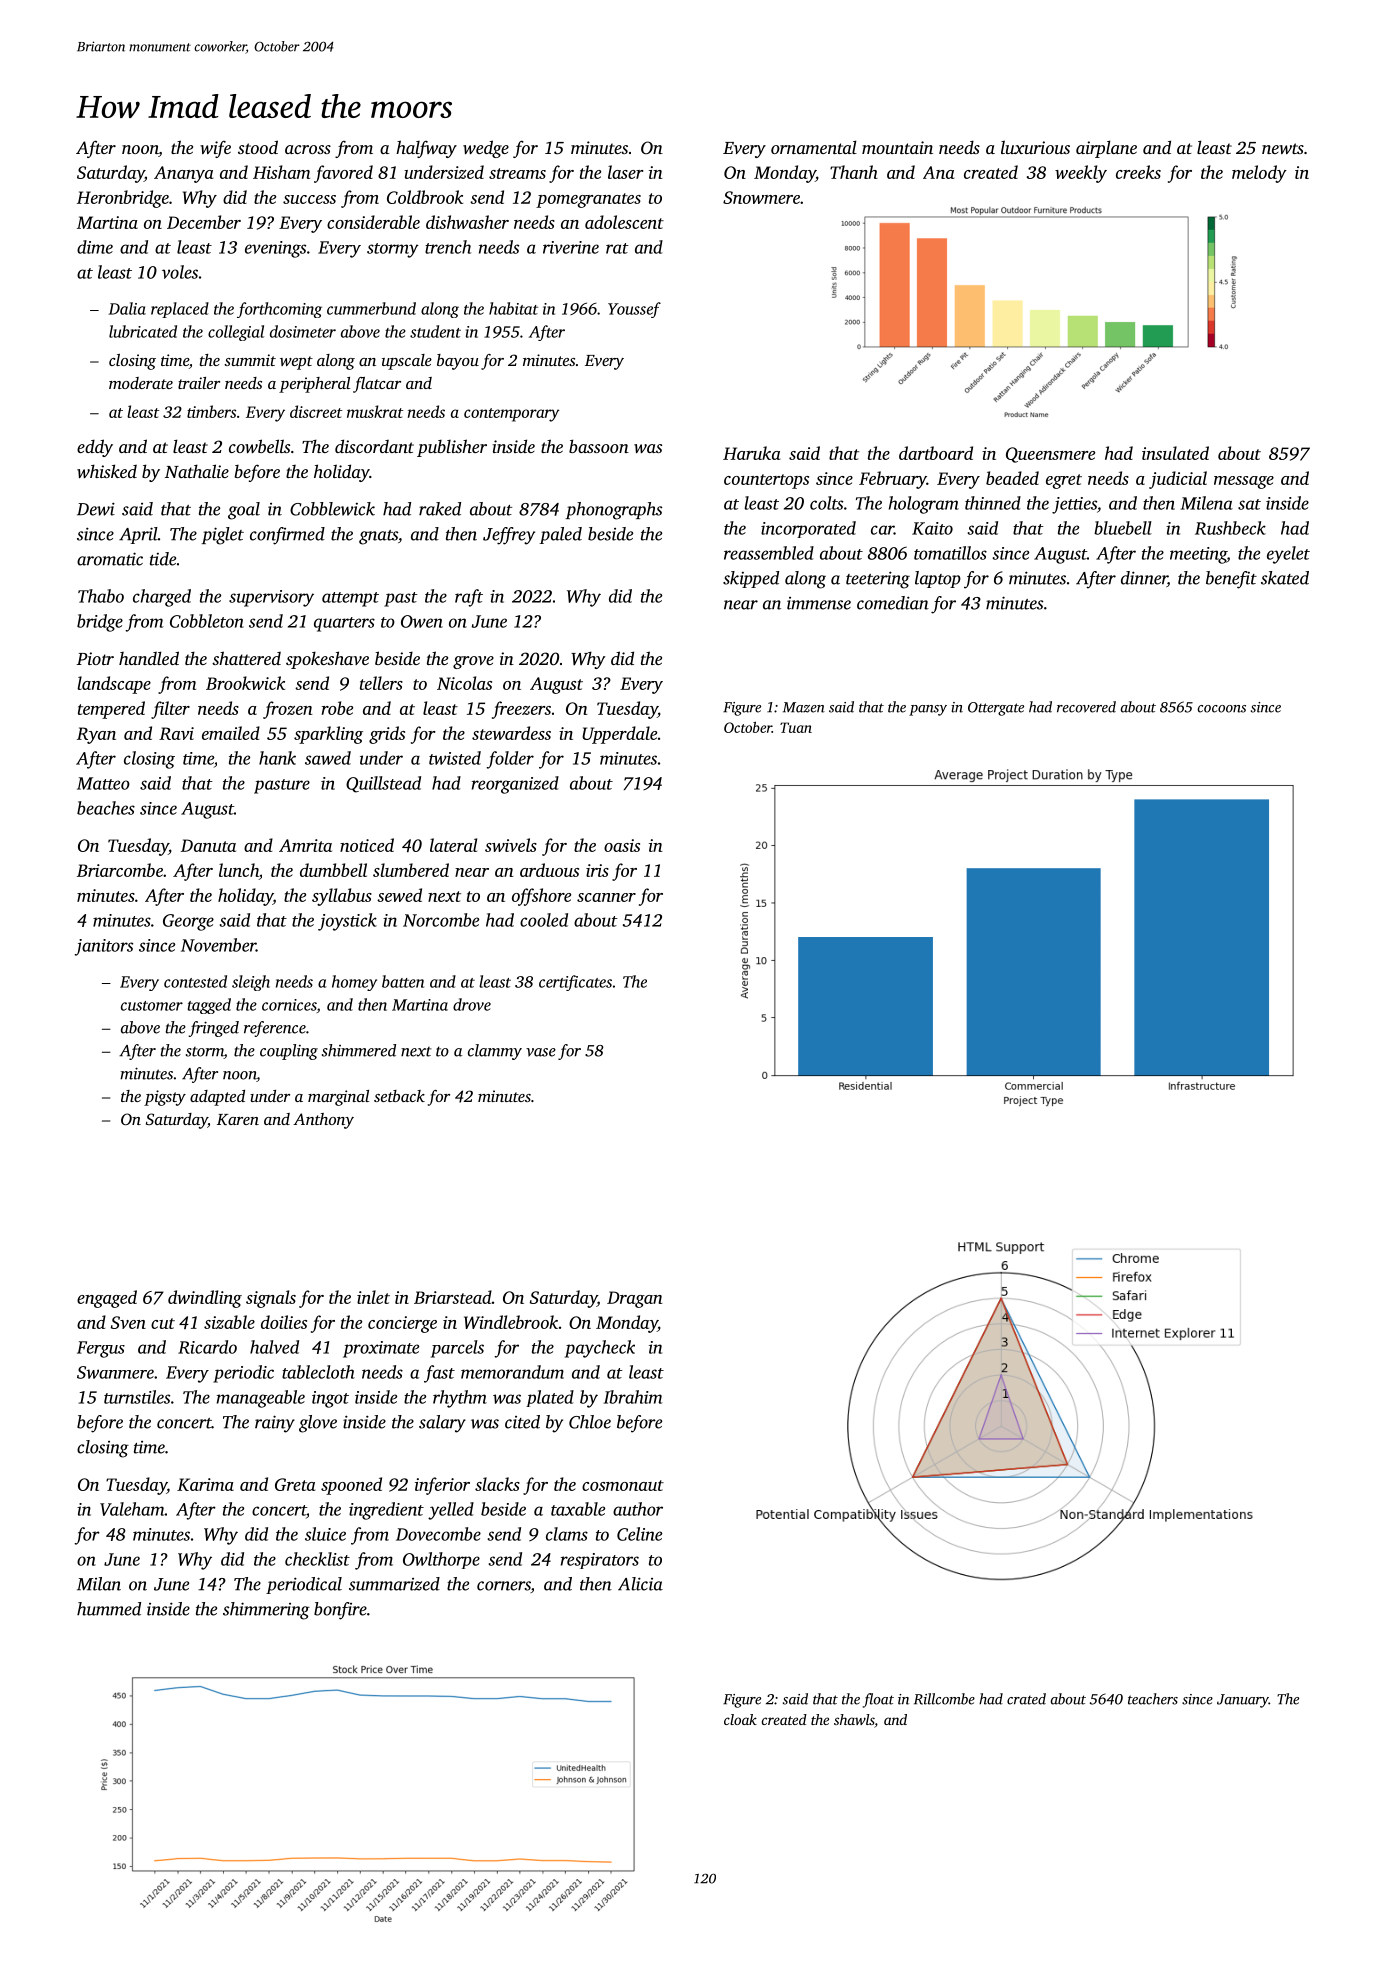 The image size is (1386, 1969). What do you see at coordinates (266, 1611) in the screenshot?
I see `shimmering` at bounding box center [266, 1611].
